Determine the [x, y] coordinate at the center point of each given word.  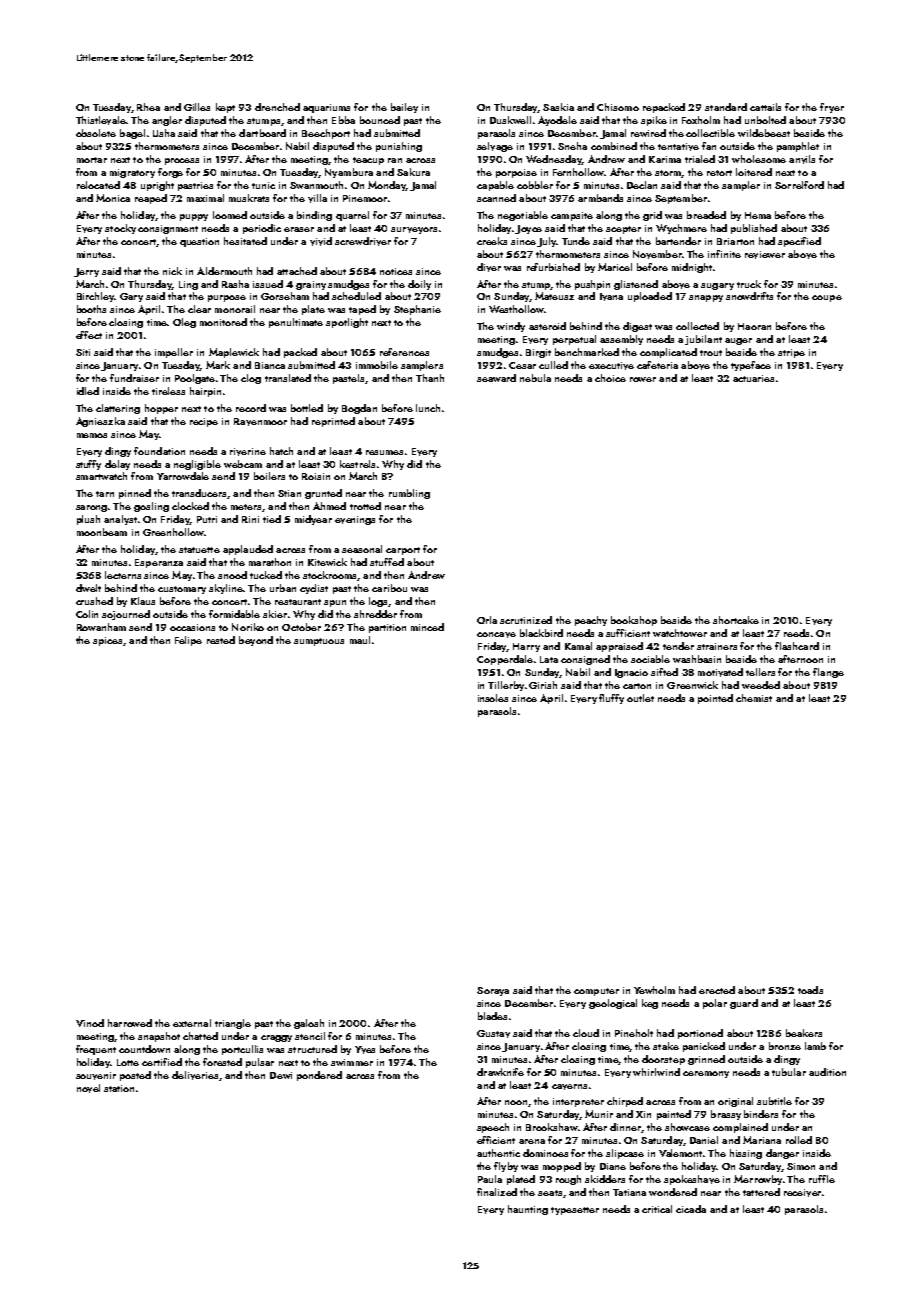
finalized [497, 1192]
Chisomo [618, 107]
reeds [796, 633]
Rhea [148, 107]
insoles [493, 698]
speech [493, 1128]
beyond [256, 641]
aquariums [326, 108]
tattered [761, 1192]
